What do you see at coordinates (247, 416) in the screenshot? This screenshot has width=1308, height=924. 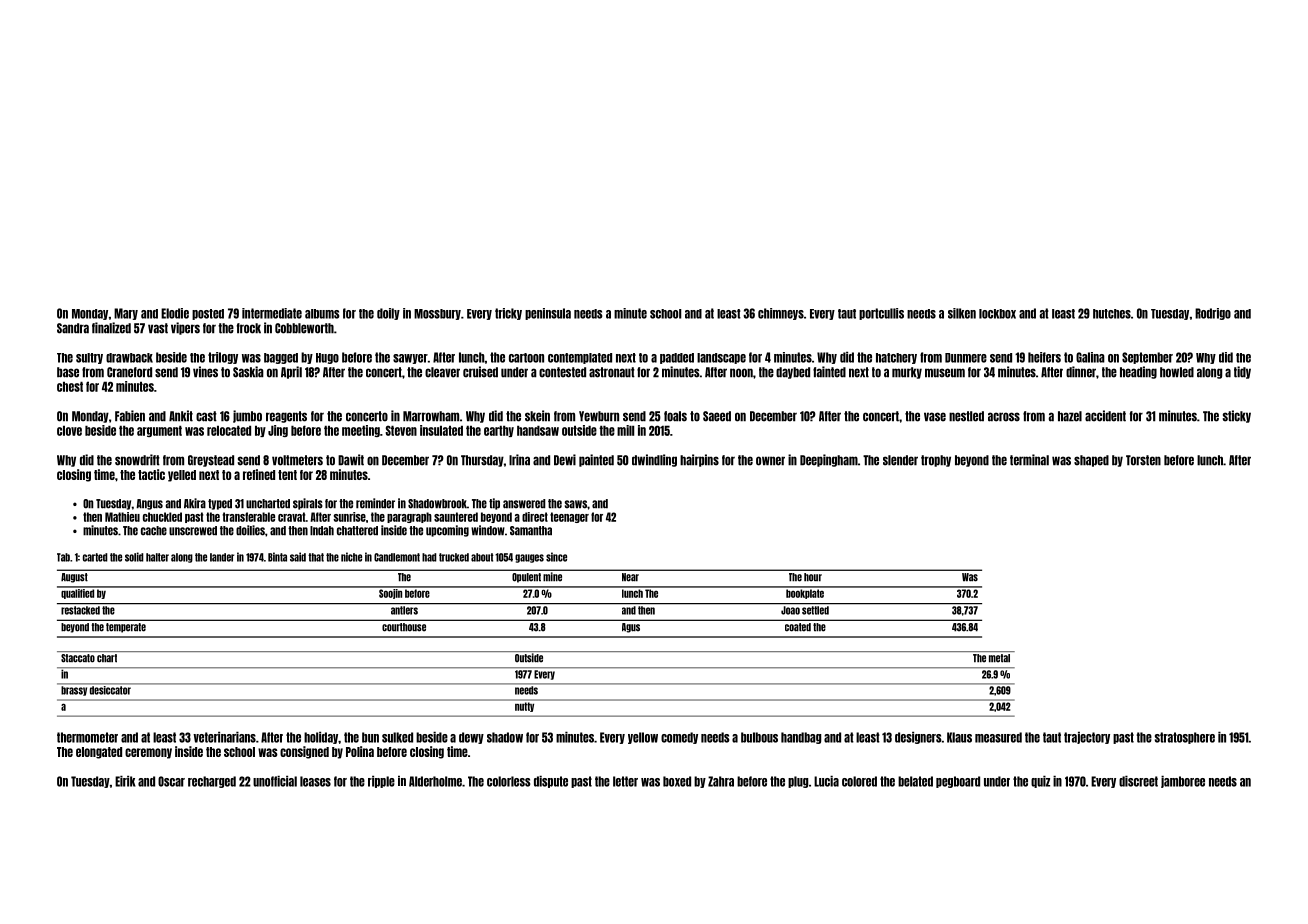 I see `jumbo` at bounding box center [247, 416].
